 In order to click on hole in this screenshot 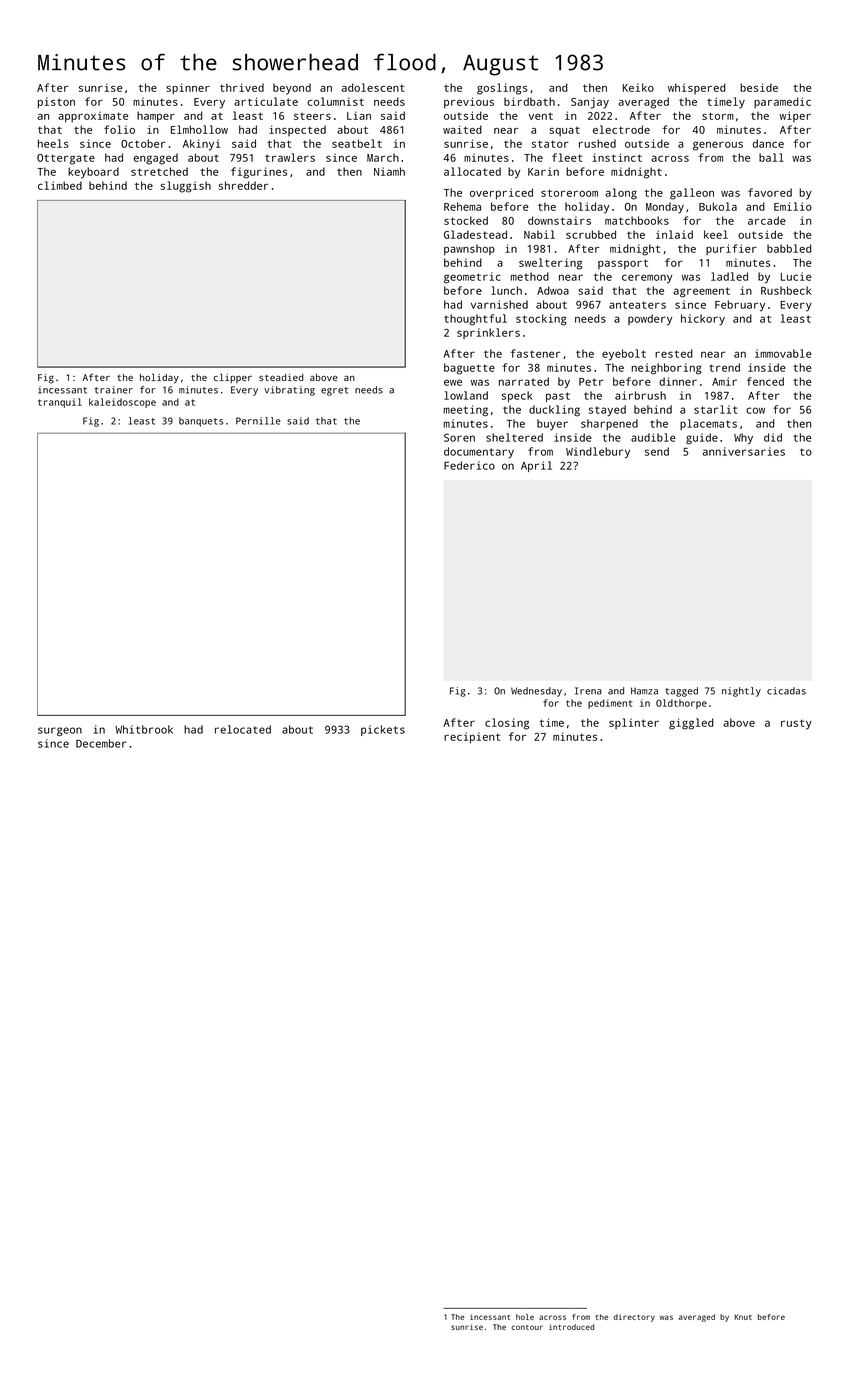, I will do `click(525, 1317)`.
